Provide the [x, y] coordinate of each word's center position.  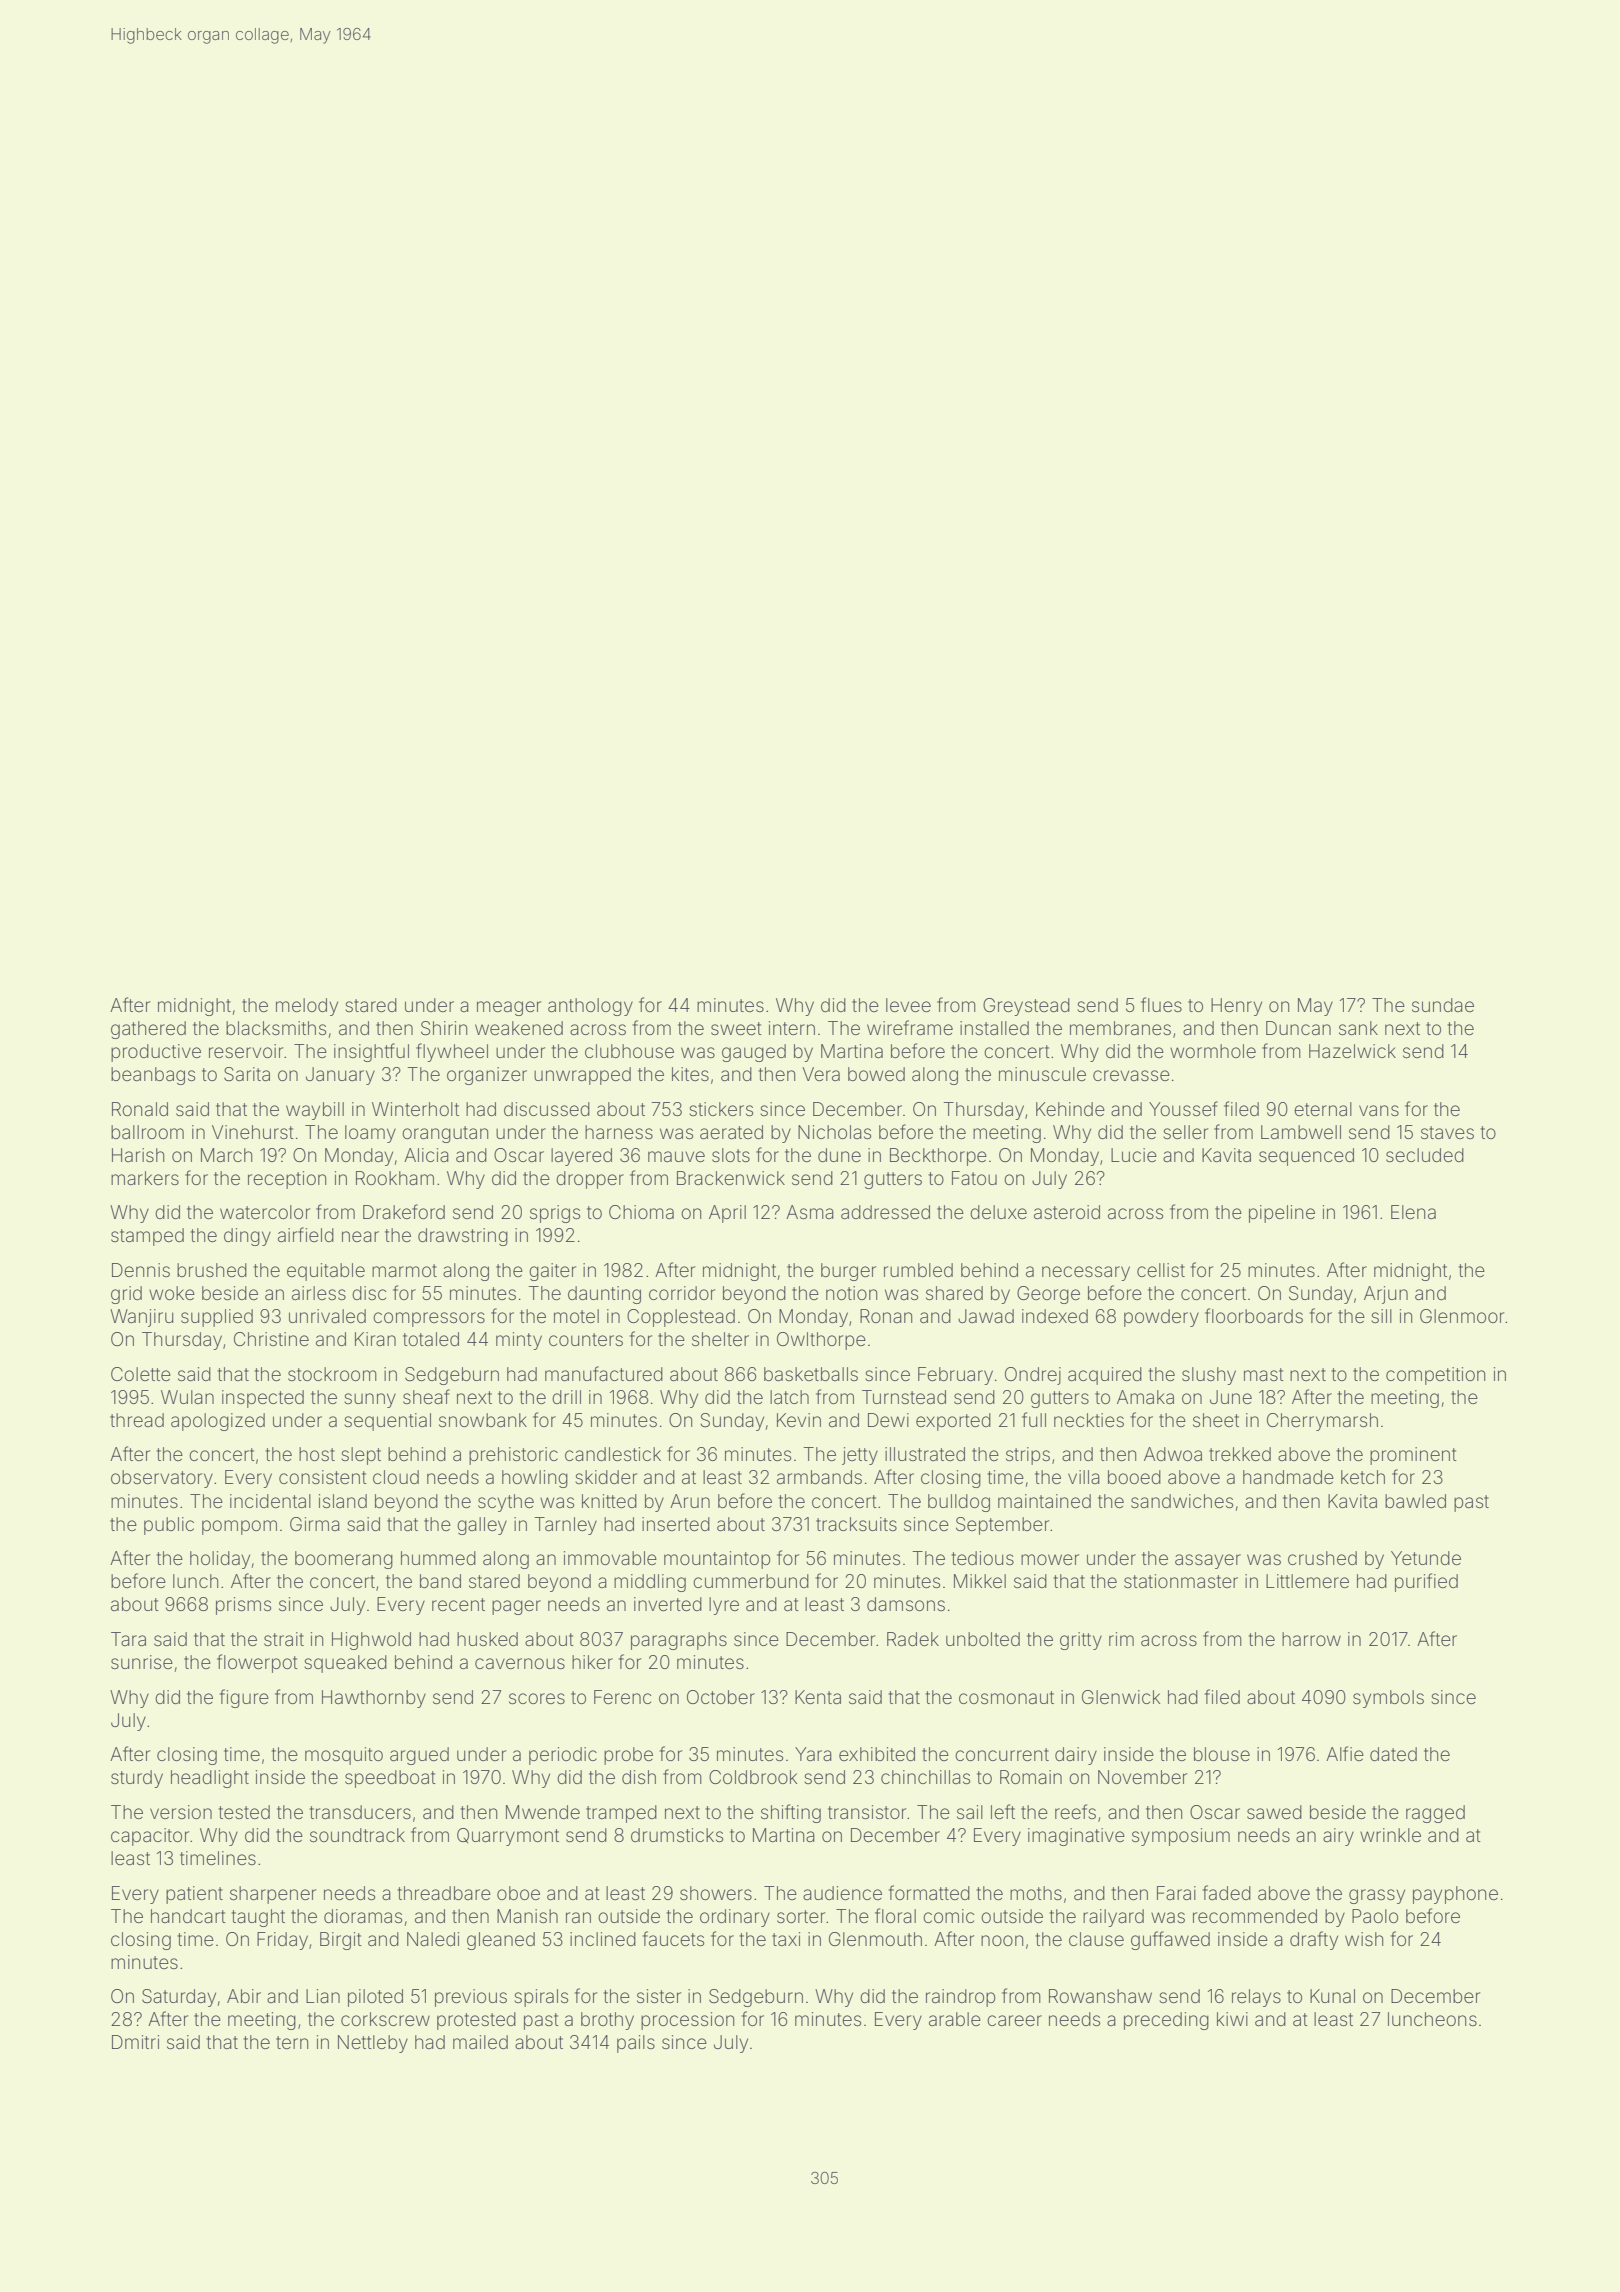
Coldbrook [753, 1777]
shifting [791, 1813]
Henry [1236, 1007]
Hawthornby [374, 1699]
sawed [1274, 1812]
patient [194, 1895]
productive [156, 1053]
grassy [1377, 1896]
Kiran [375, 1339]
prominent [1413, 1456]
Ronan [886, 1316]
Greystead [1026, 1007]
